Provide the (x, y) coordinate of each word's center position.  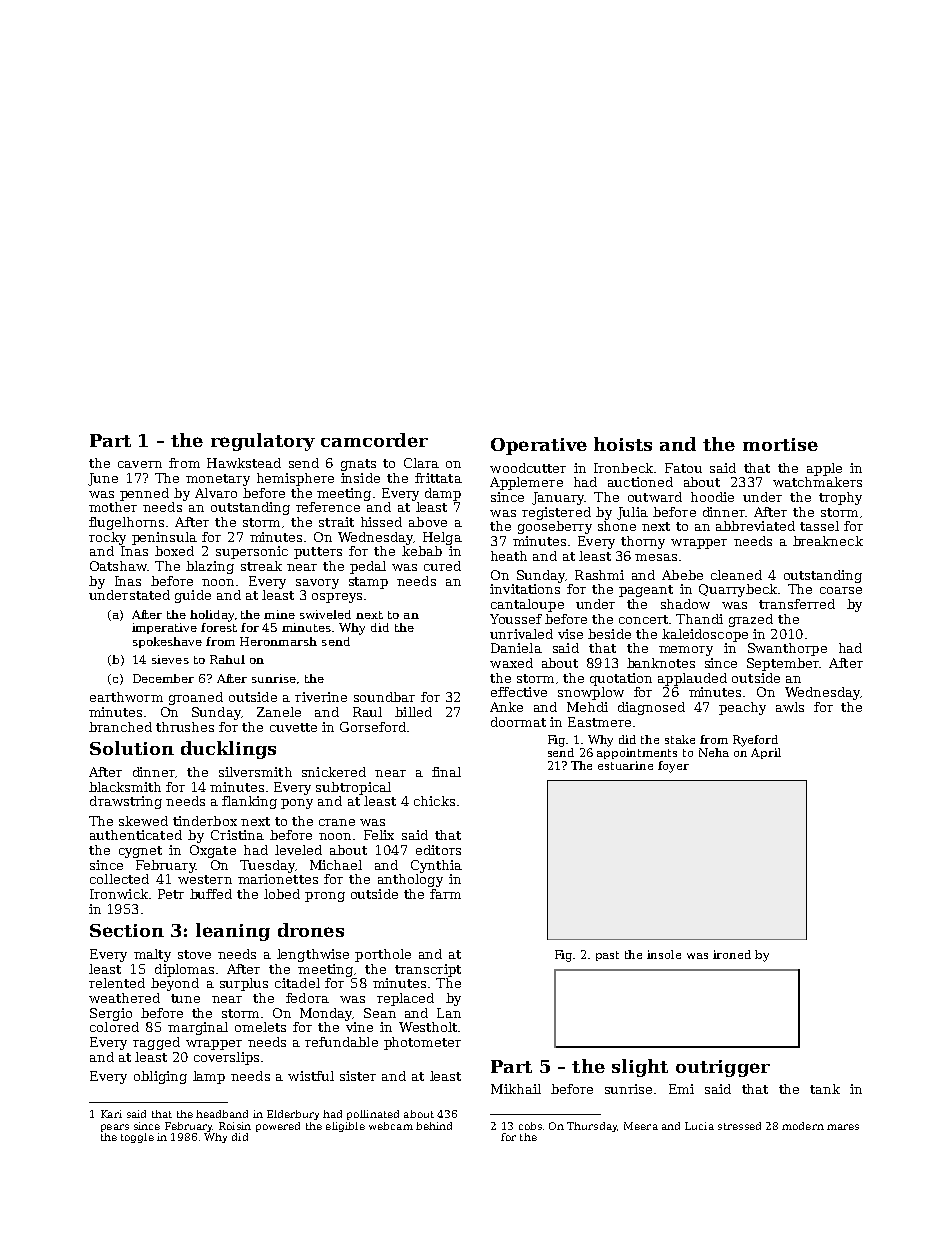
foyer (673, 767)
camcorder (374, 440)
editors (438, 850)
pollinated (373, 1115)
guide (193, 596)
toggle (137, 1138)
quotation (621, 679)
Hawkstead (244, 463)
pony (297, 804)
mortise (780, 444)
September (783, 664)
